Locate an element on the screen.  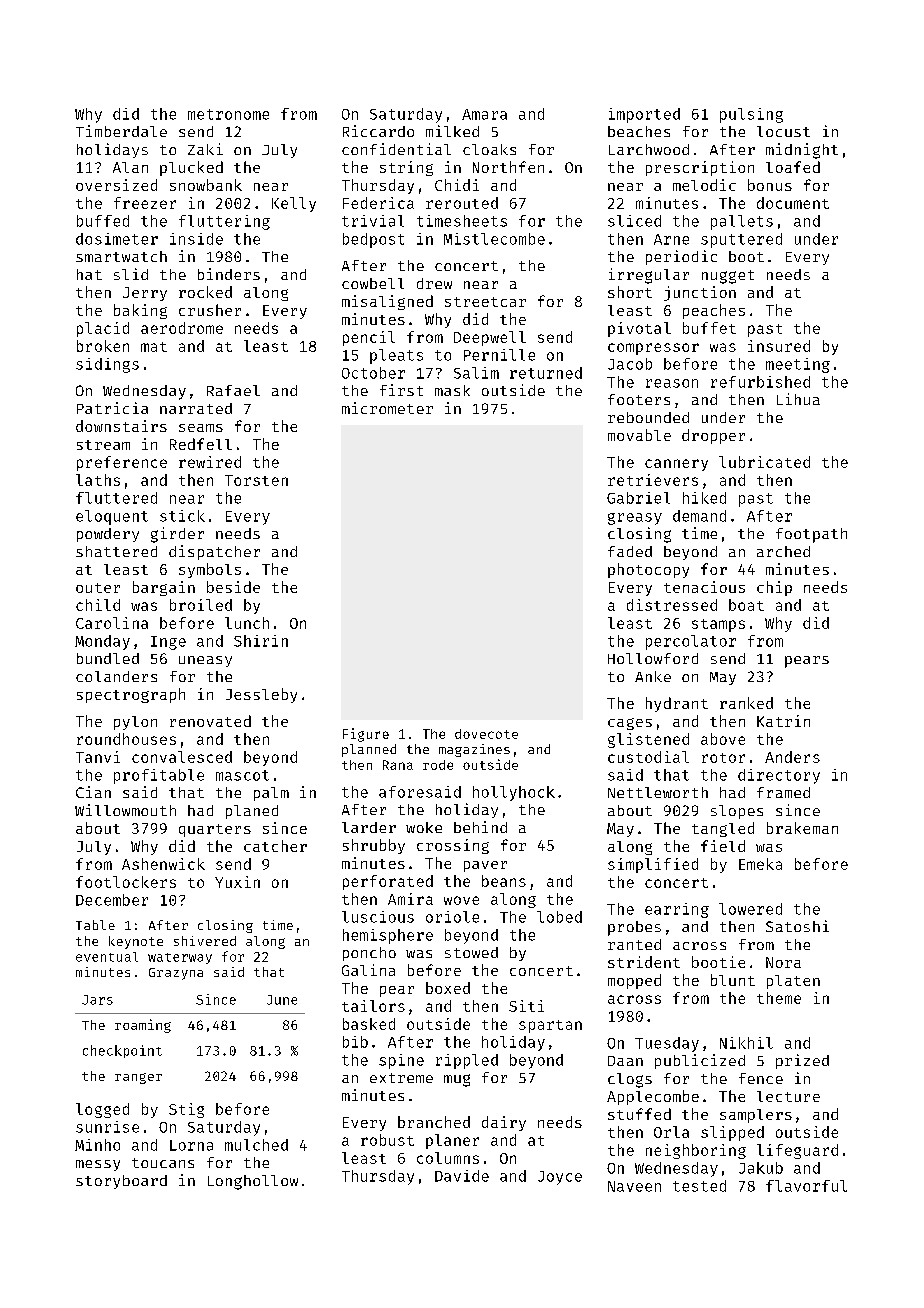
plucked is located at coordinates (191, 168).
